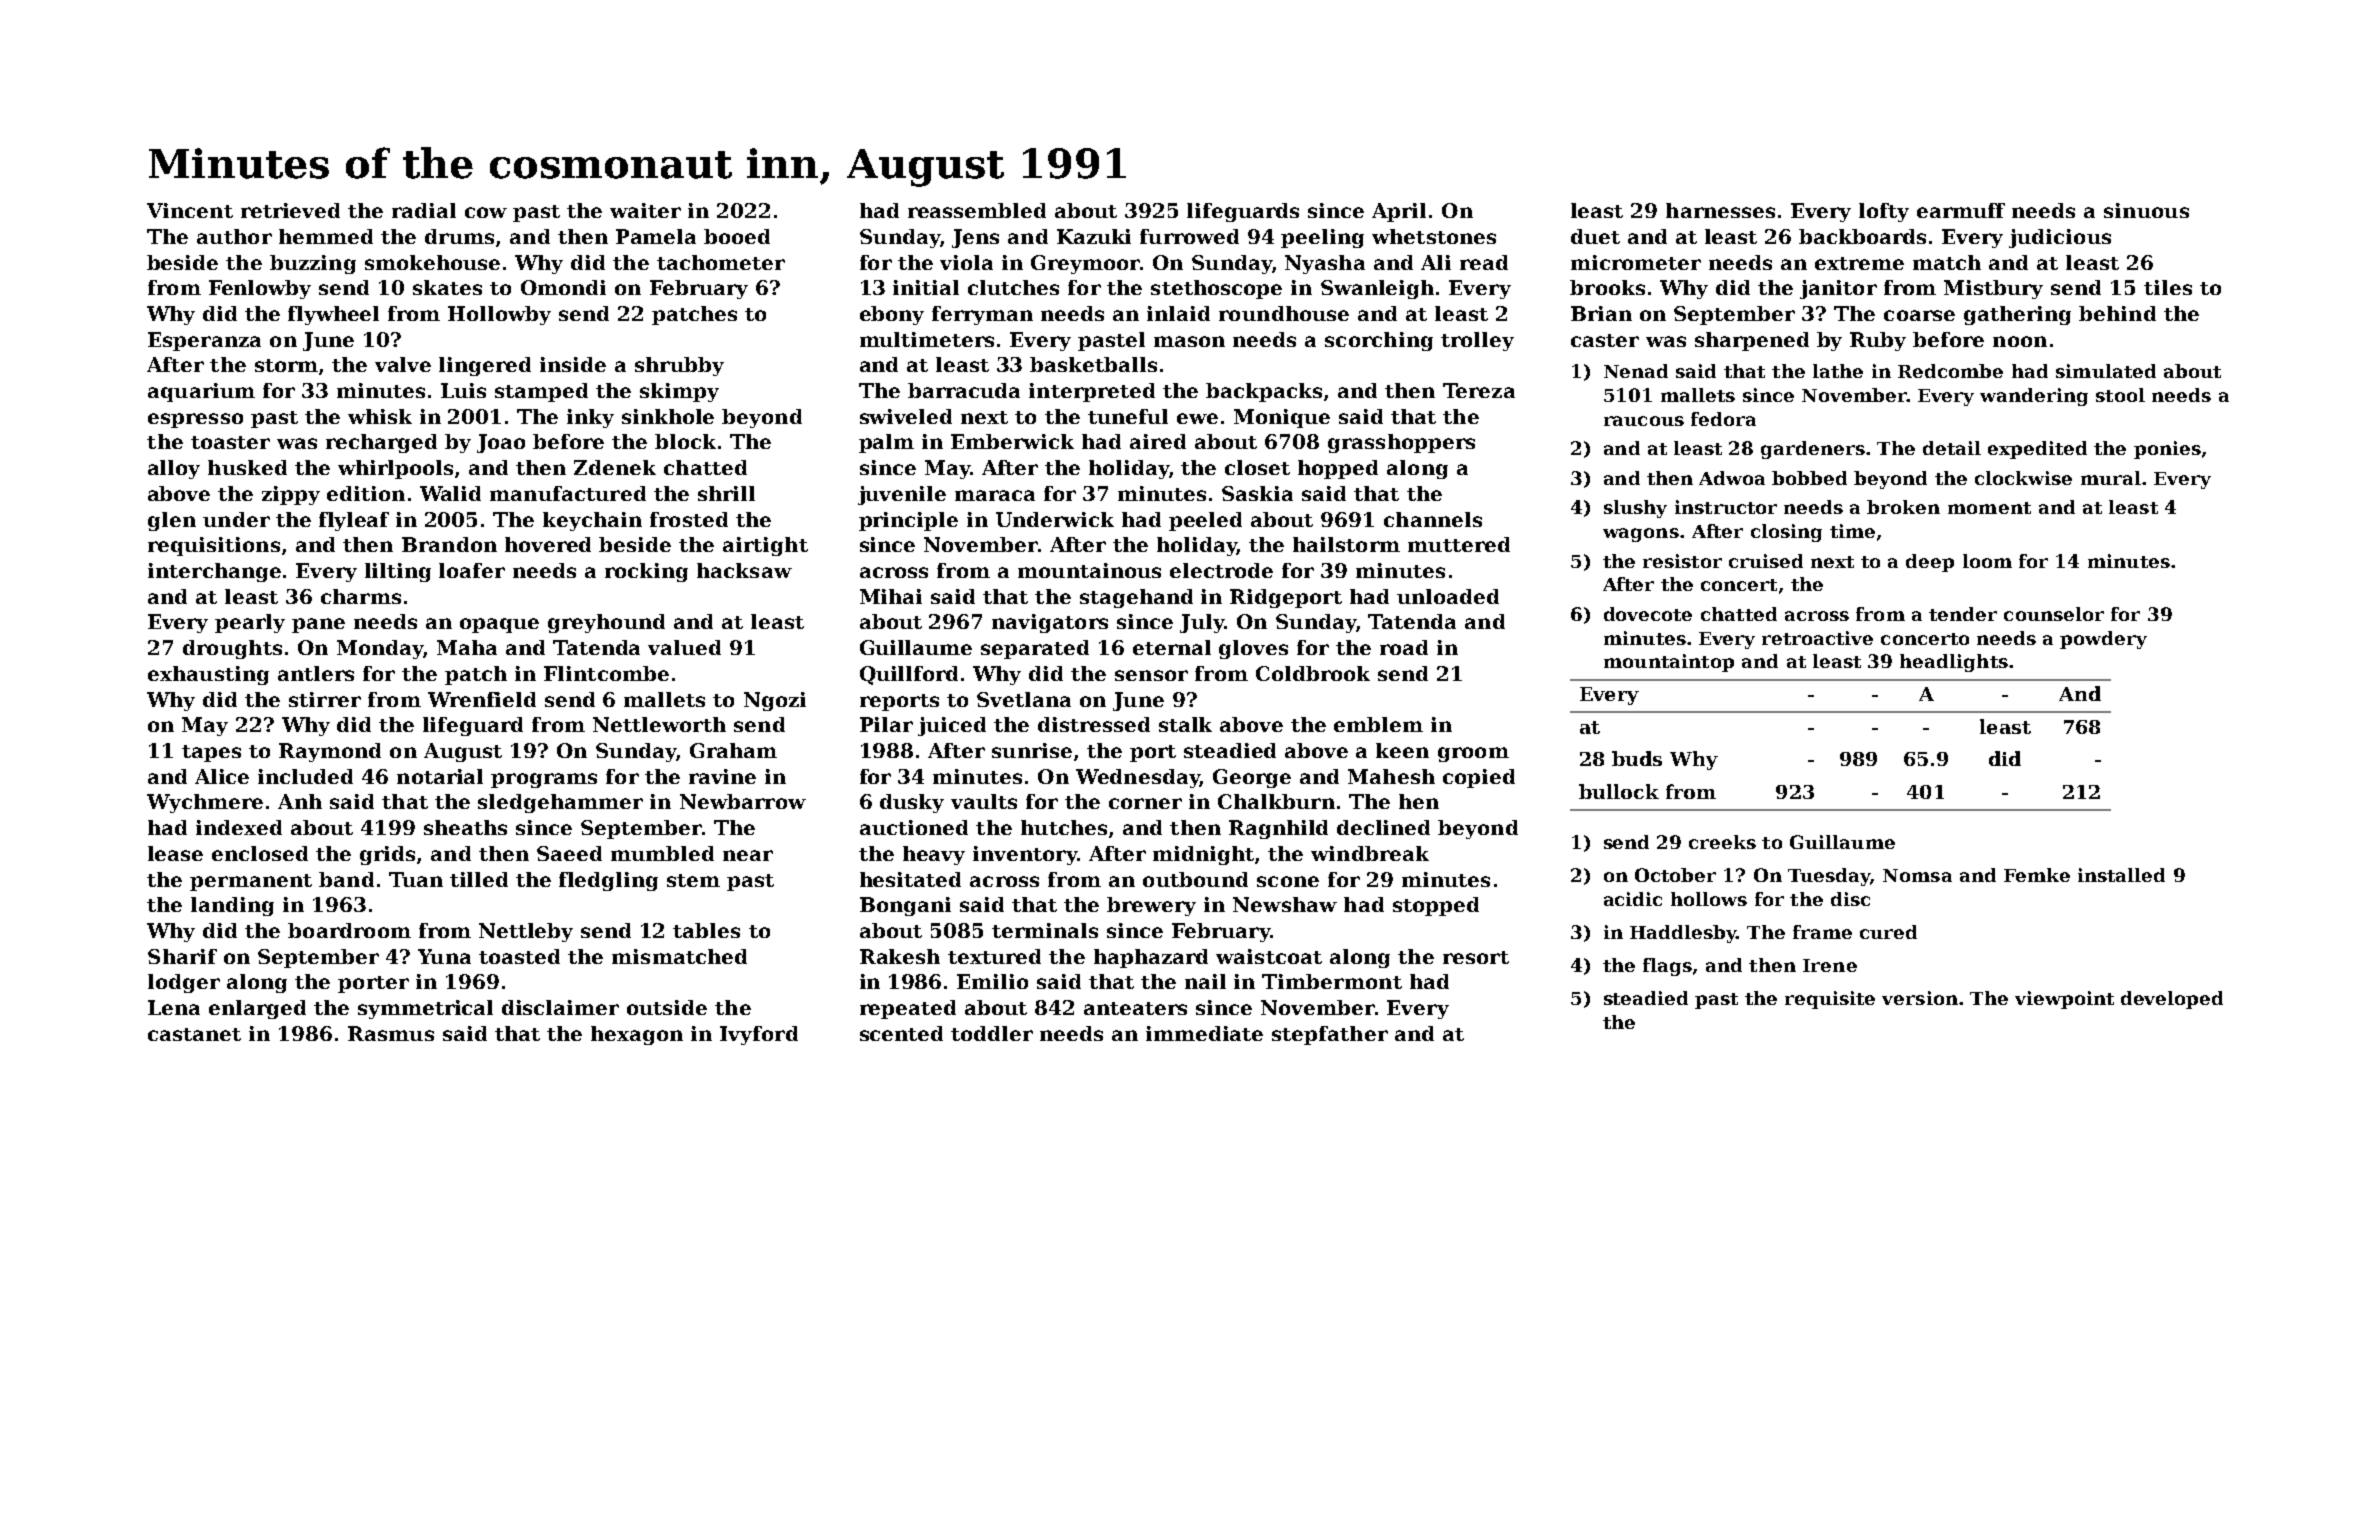 The width and height of the document is (2380, 1540). Describe the element at coordinates (2064, 1000) in the document. I see `viewpoint` at that location.
